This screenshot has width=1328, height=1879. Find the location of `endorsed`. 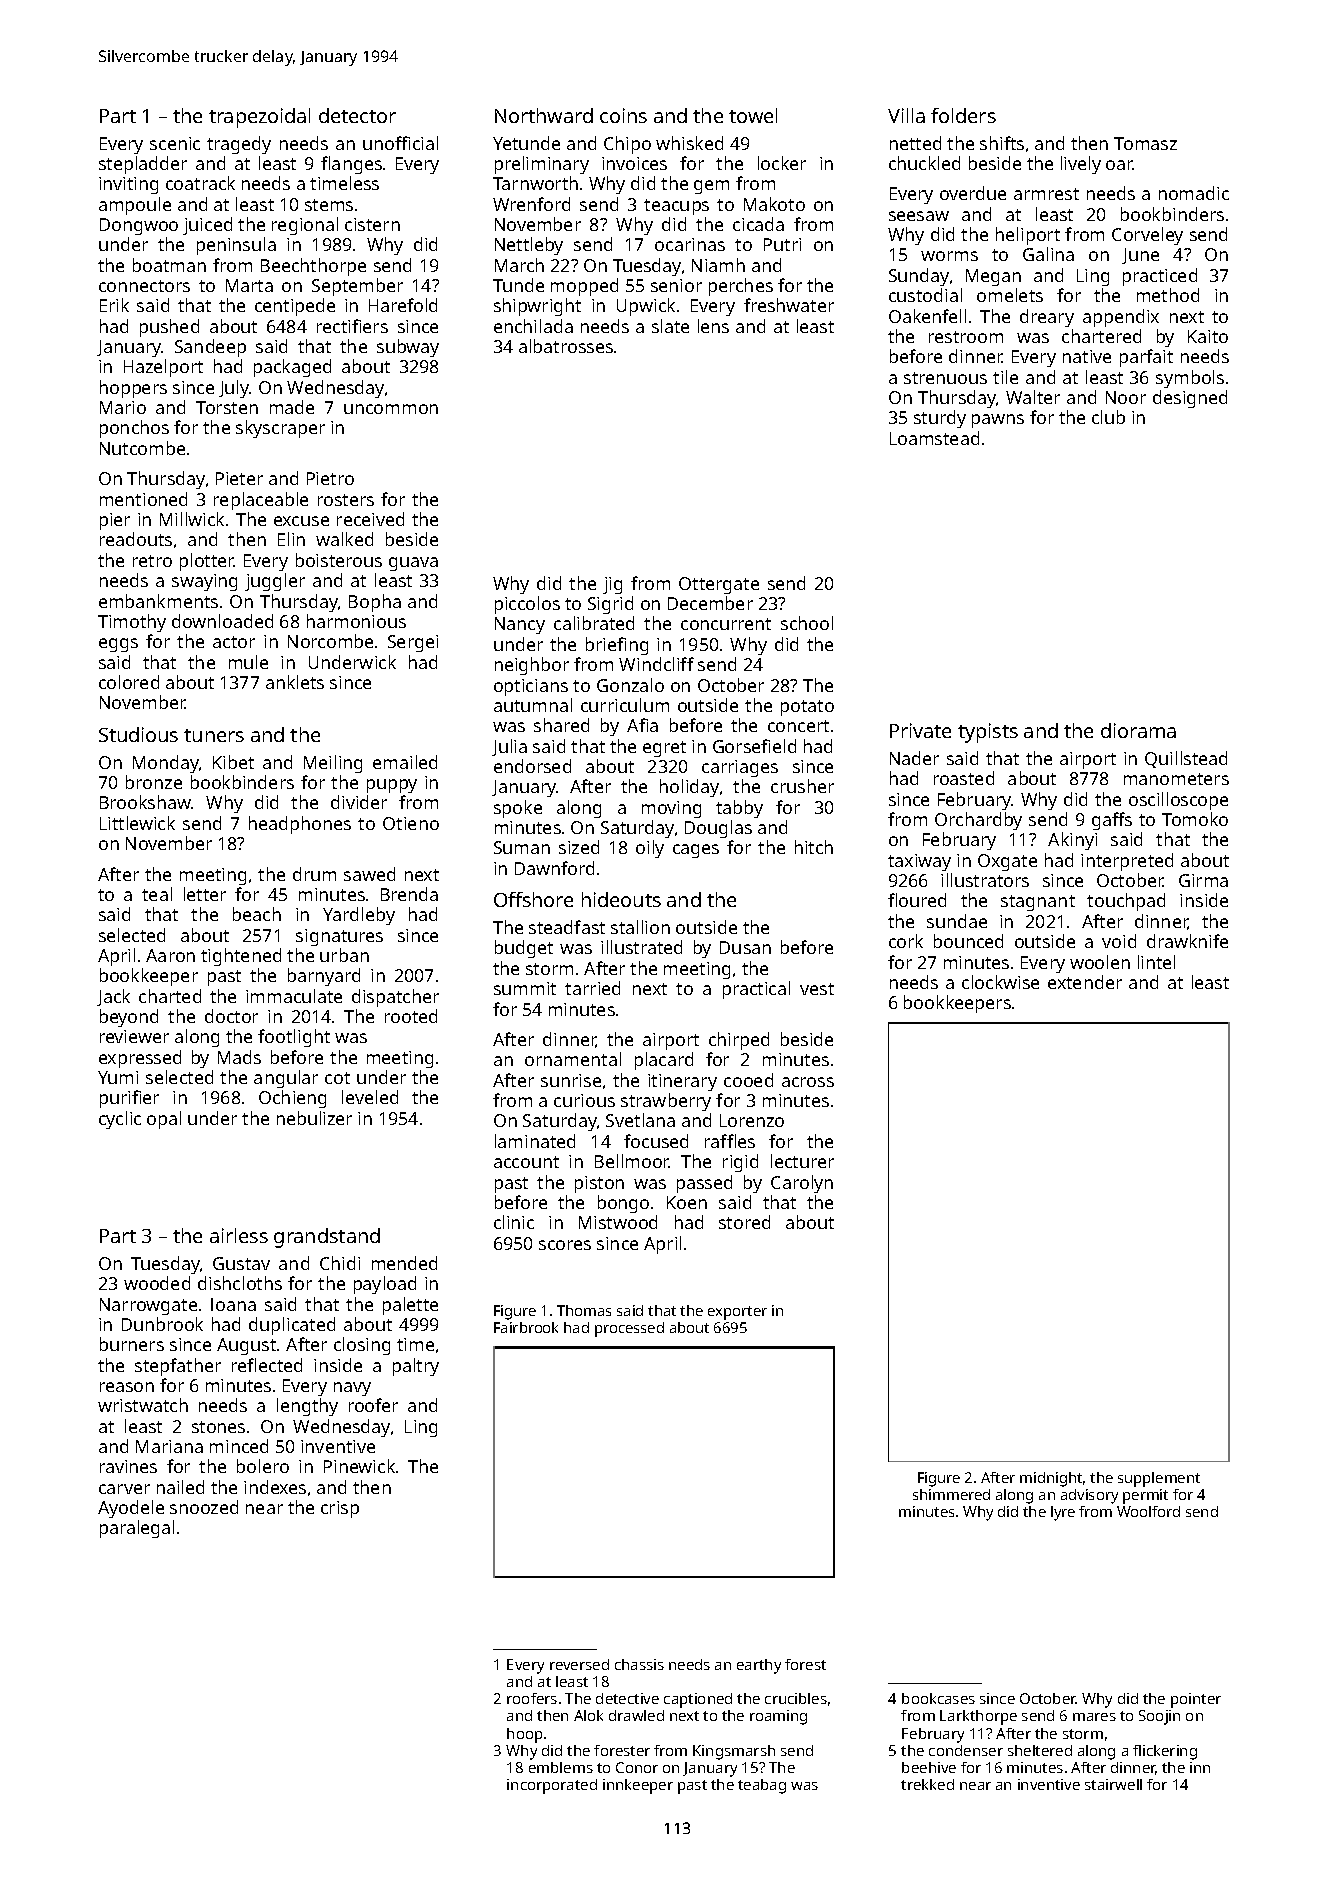

endorsed is located at coordinates (532, 766).
